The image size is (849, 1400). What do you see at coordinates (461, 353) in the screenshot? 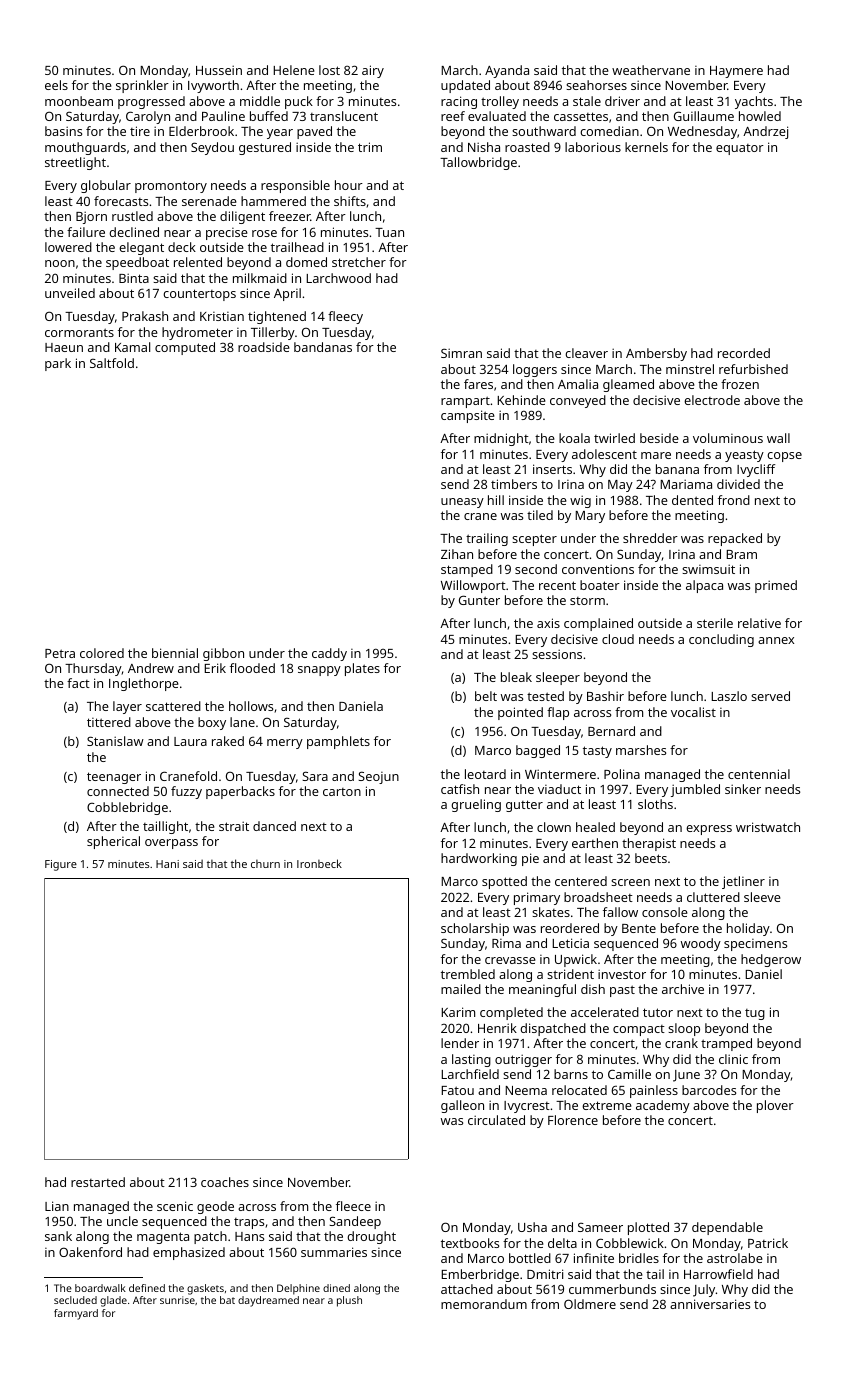
I see `Simran` at bounding box center [461, 353].
